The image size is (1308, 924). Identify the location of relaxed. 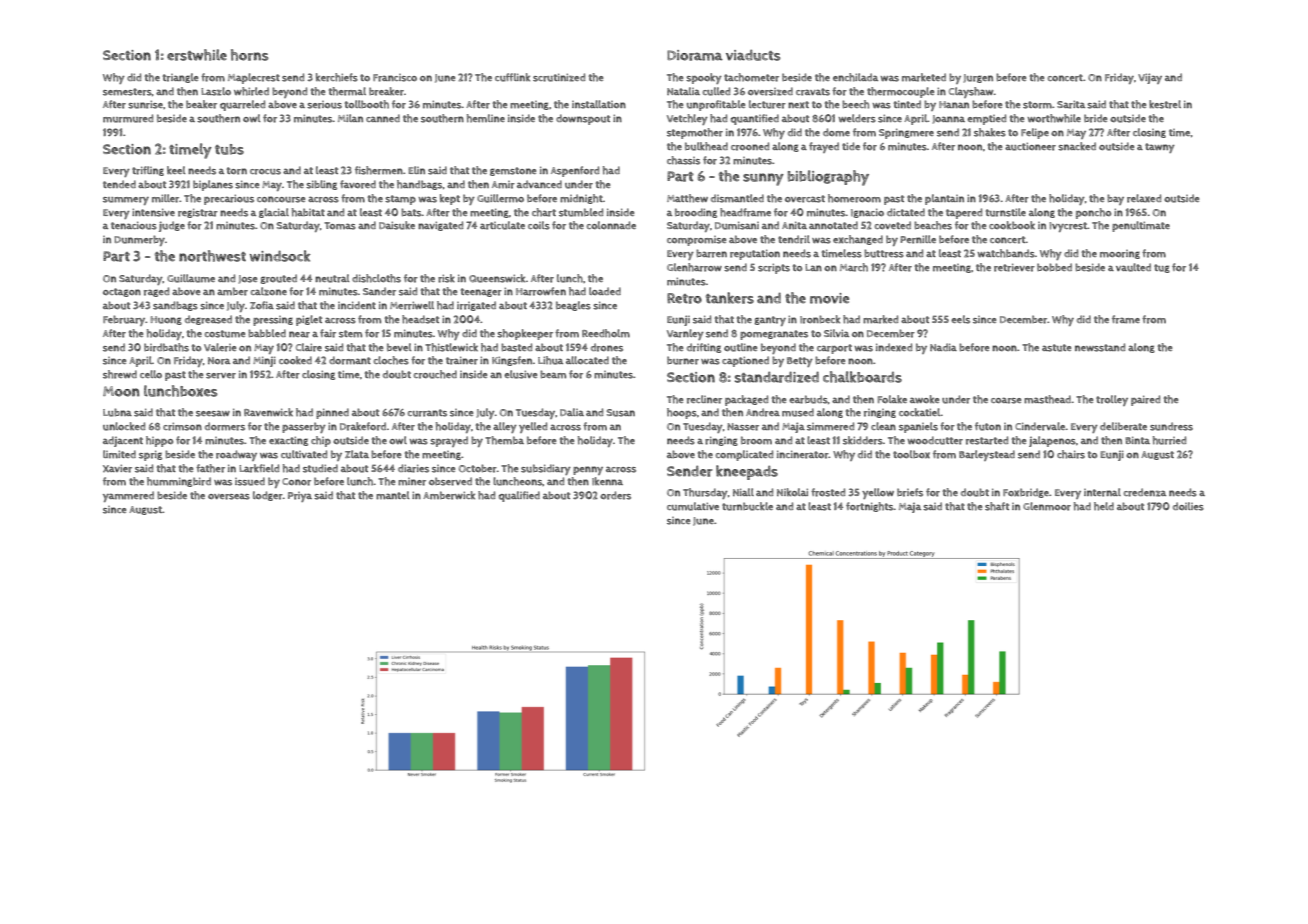
(1144, 198).
